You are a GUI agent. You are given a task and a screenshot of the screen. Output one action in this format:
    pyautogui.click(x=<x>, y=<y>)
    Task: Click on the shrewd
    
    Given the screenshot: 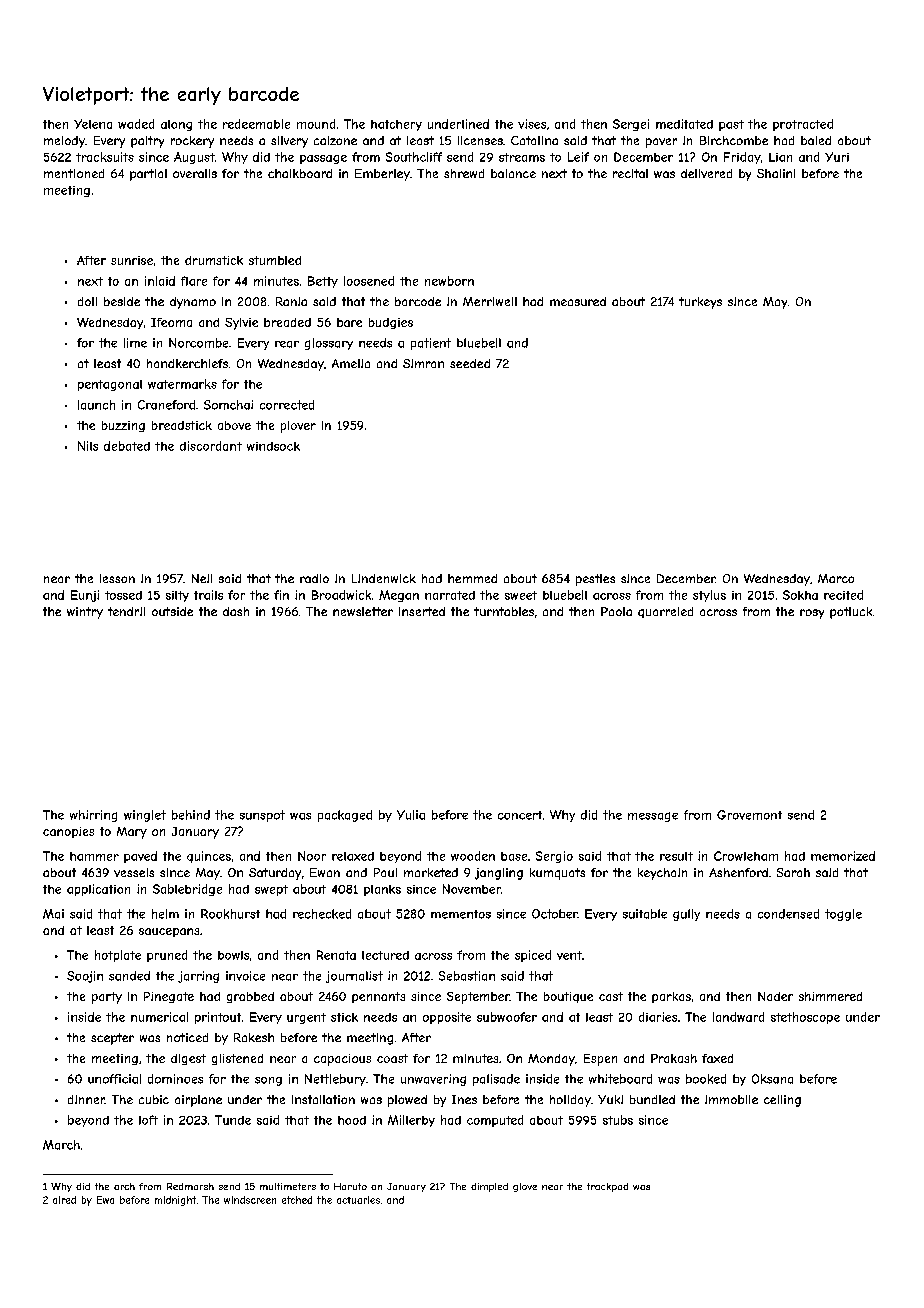 What is the action you would take?
    pyautogui.click(x=464, y=173)
